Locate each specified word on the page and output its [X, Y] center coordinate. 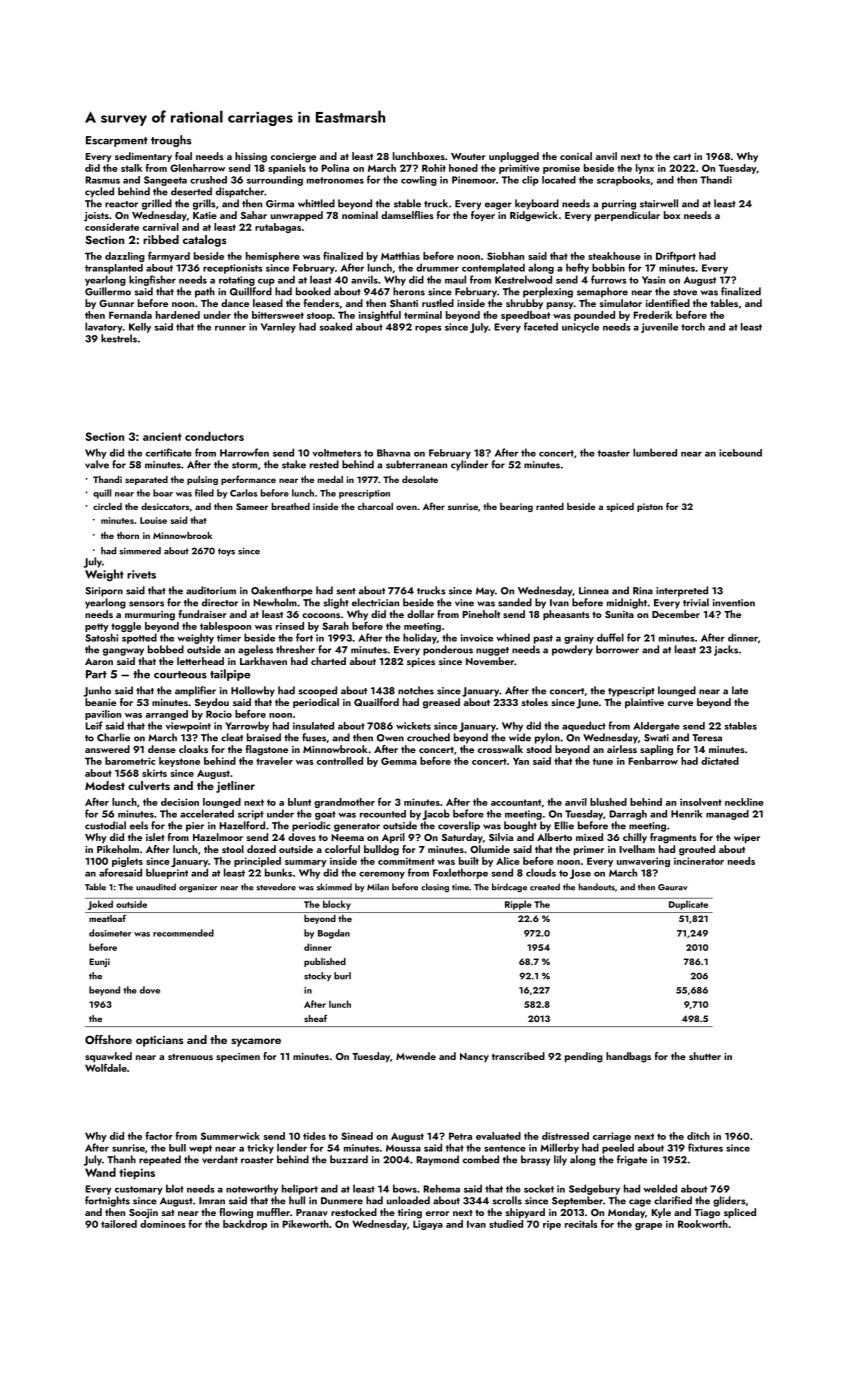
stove [685, 292]
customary [139, 1190]
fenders [321, 303]
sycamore [256, 1042]
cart [682, 157]
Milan [378, 887]
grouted [697, 850]
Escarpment [117, 141]
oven [406, 507]
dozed [261, 849]
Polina [335, 168]
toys [226, 552]
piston [650, 507]
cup [266, 282]
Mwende [416, 1056]
